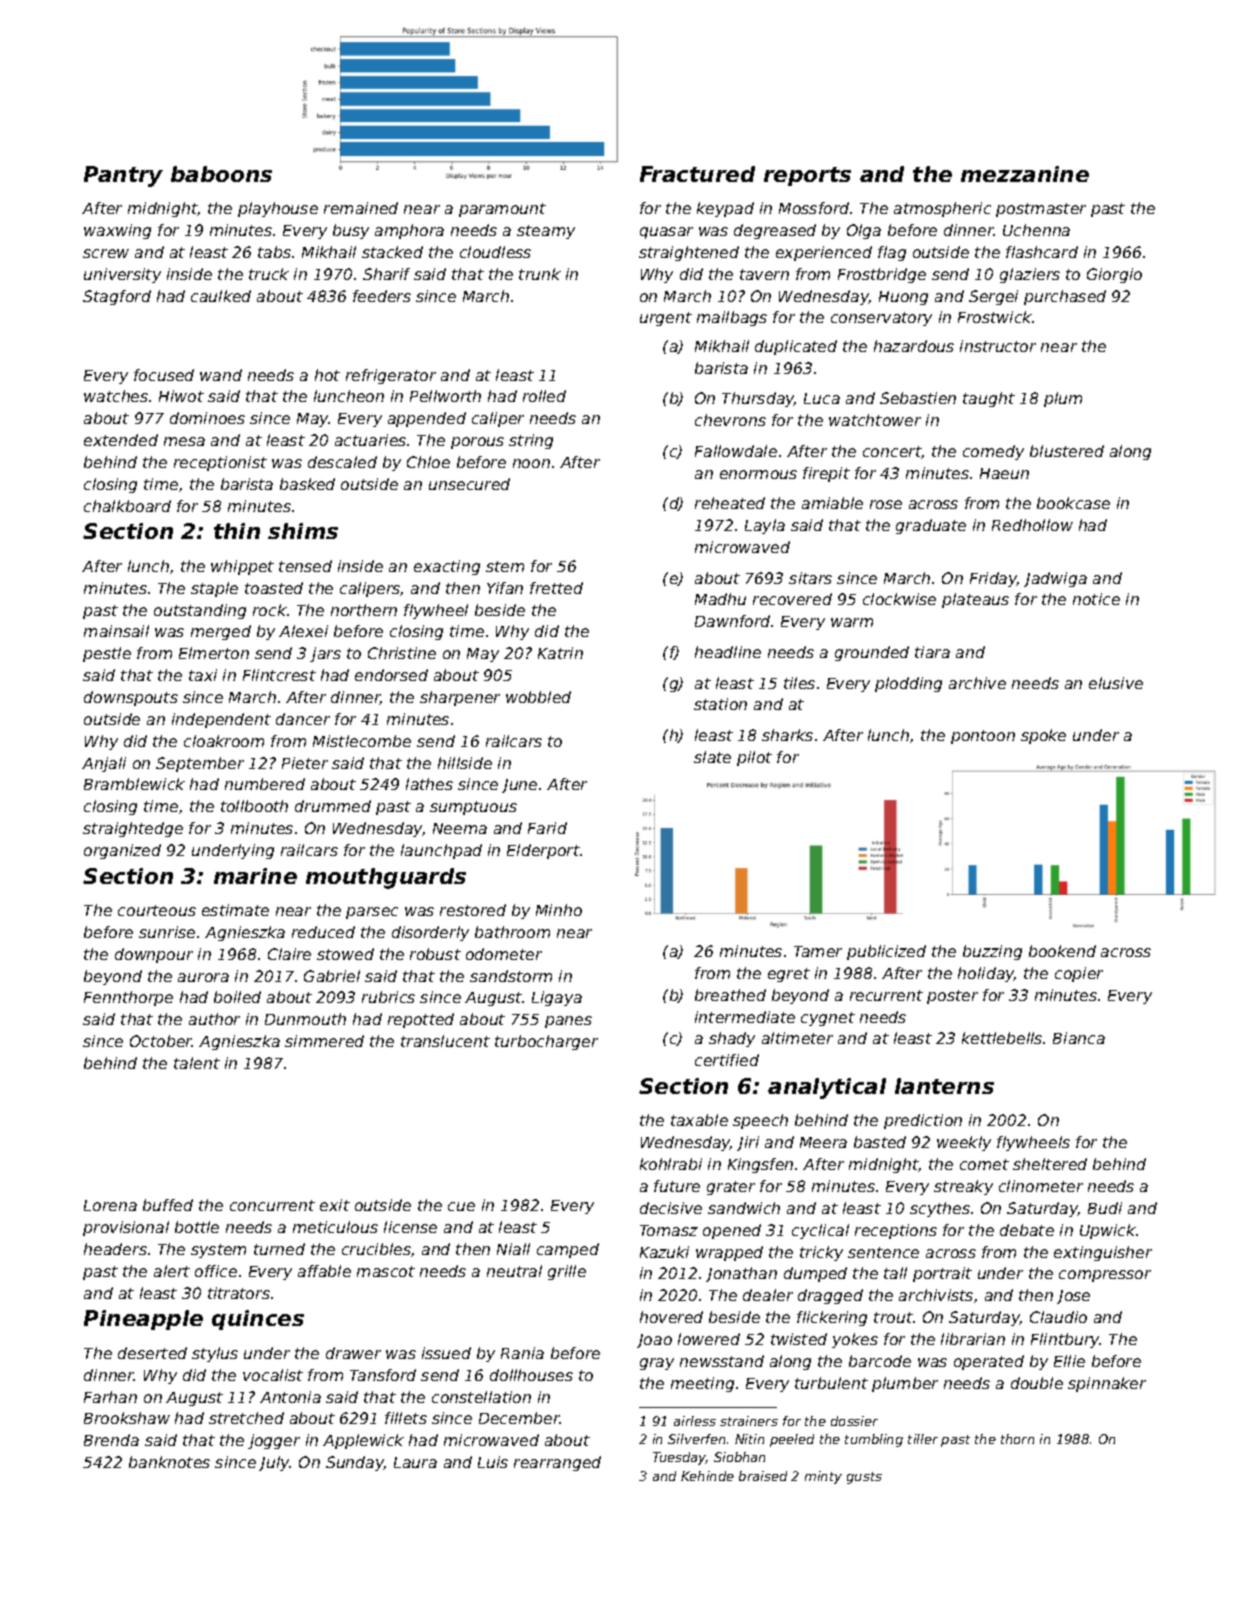 This document has width=1242, height=1607. What do you see at coordinates (203, 675) in the document?
I see `taxi` at bounding box center [203, 675].
